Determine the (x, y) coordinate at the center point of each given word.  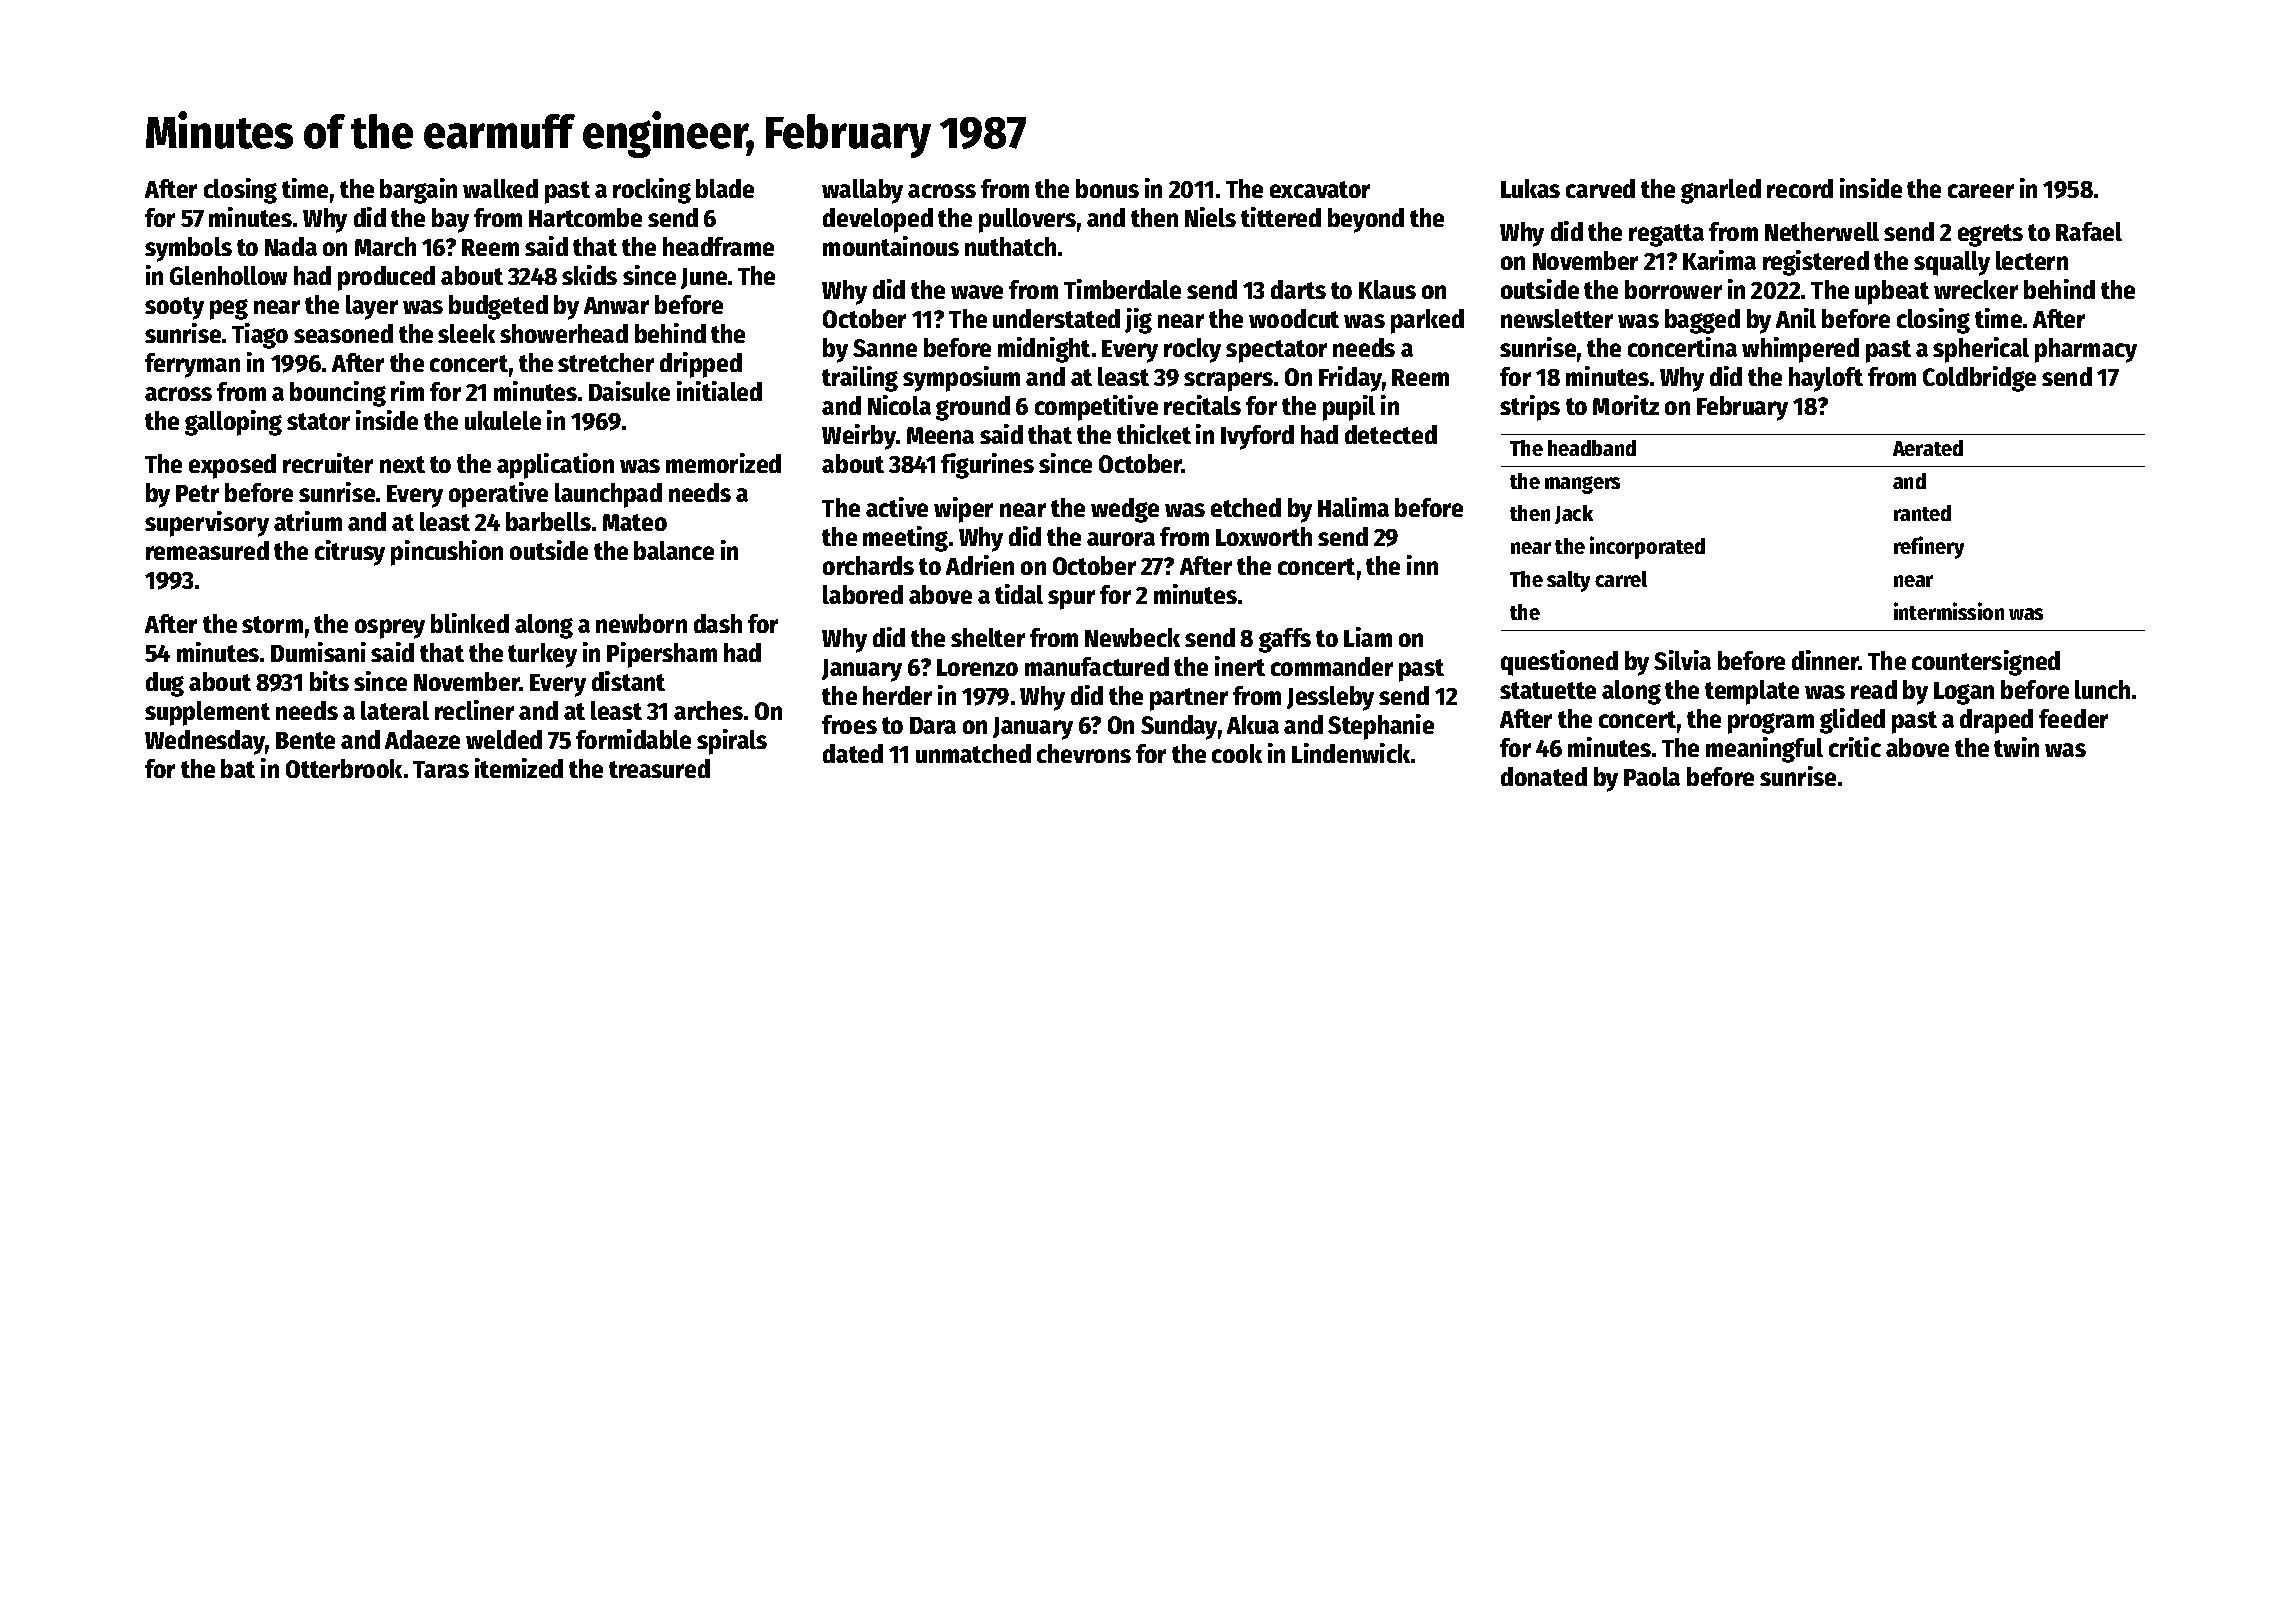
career (1981, 191)
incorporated (1647, 547)
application (555, 466)
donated (1544, 776)
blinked (470, 623)
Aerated (1928, 448)
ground (973, 408)
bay (450, 220)
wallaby (862, 191)
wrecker (1976, 289)
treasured (659, 768)
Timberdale (1122, 289)
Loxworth (1264, 536)
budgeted (498, 307)
